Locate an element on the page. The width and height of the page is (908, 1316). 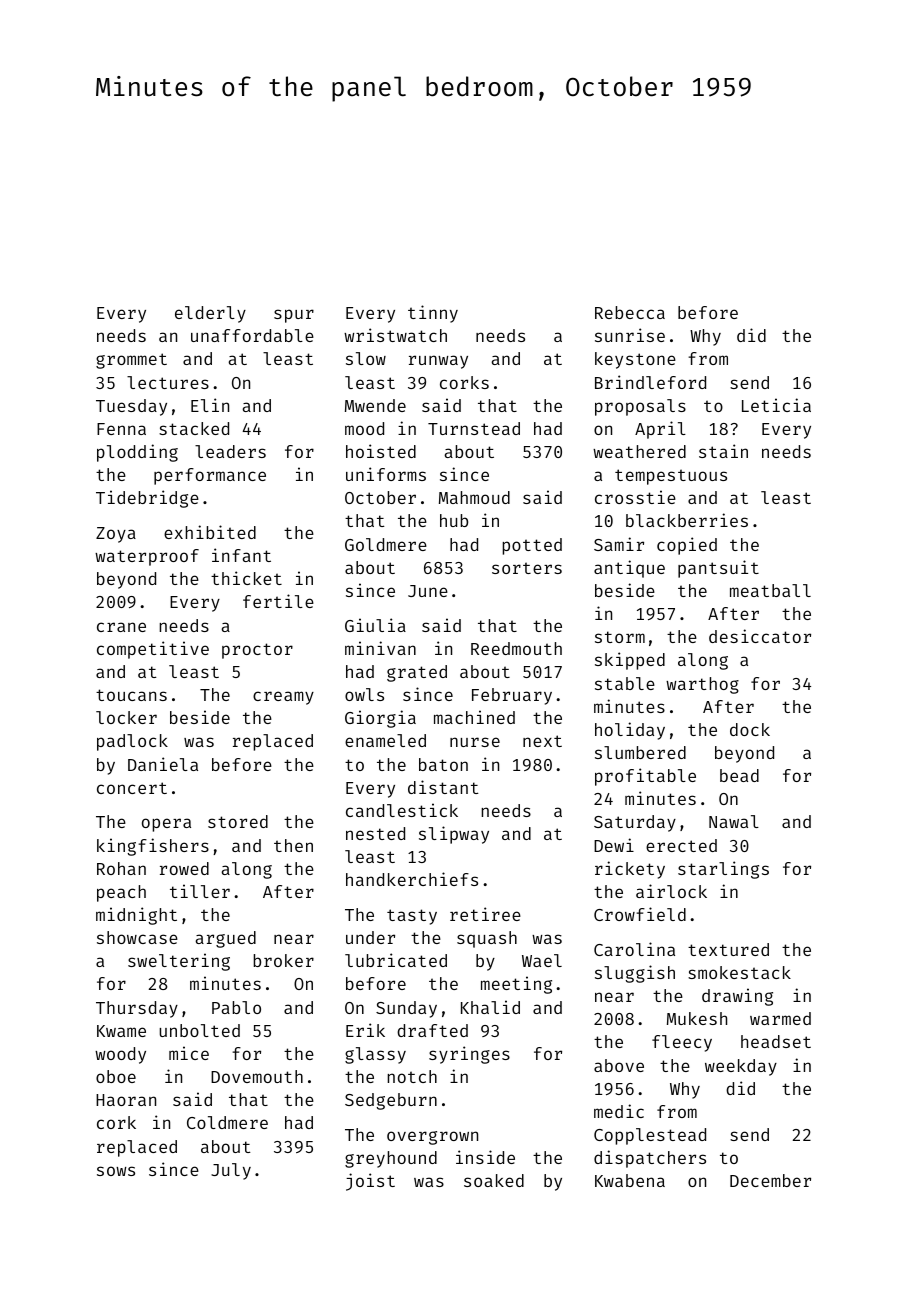
rickety is located at coordinates (630, 870).
